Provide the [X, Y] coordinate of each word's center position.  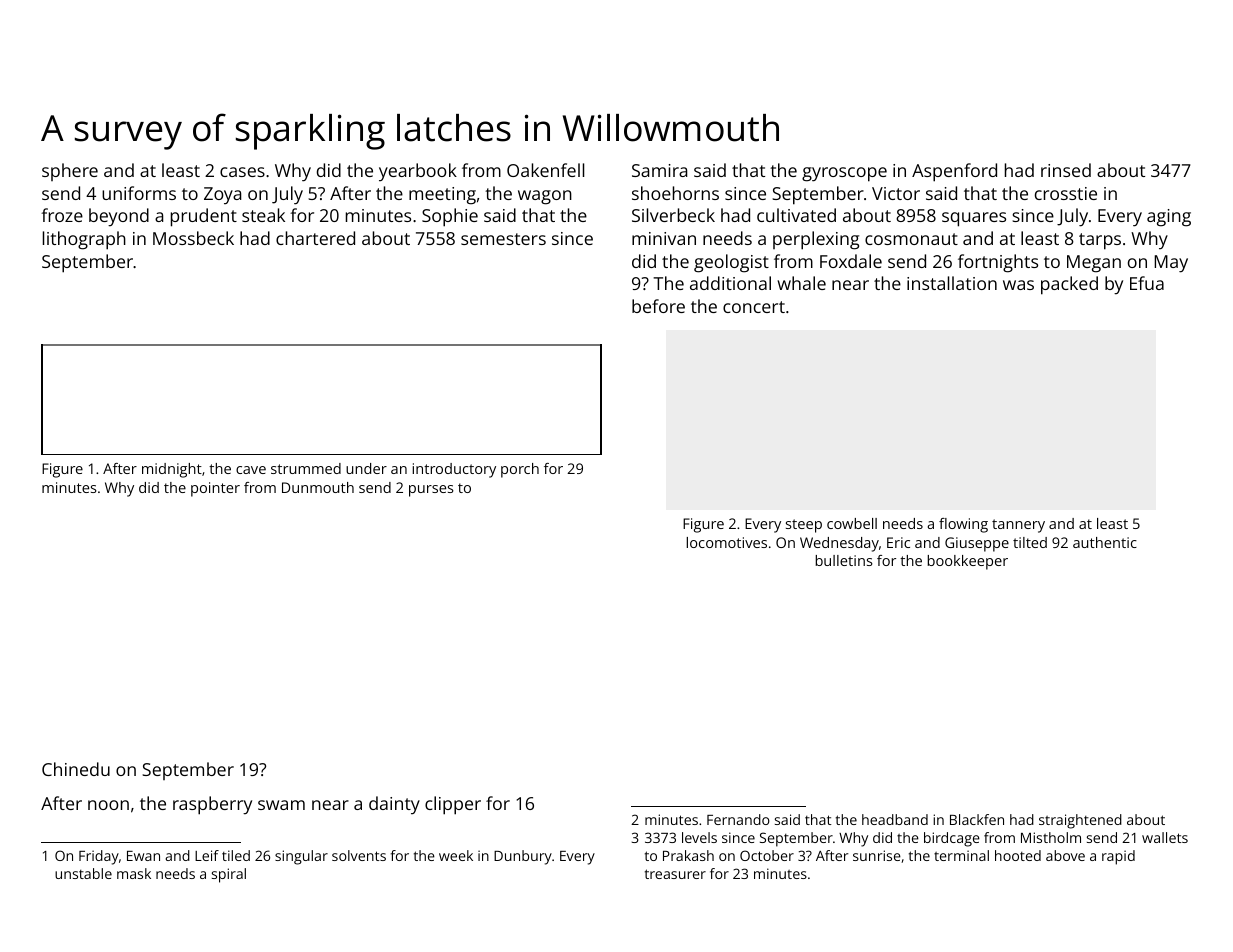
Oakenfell [545, 170]
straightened [1080, 821]
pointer [215, 489]
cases [242, 172]
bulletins [844, 560]
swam [281, 805]
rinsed [1066, 170]
